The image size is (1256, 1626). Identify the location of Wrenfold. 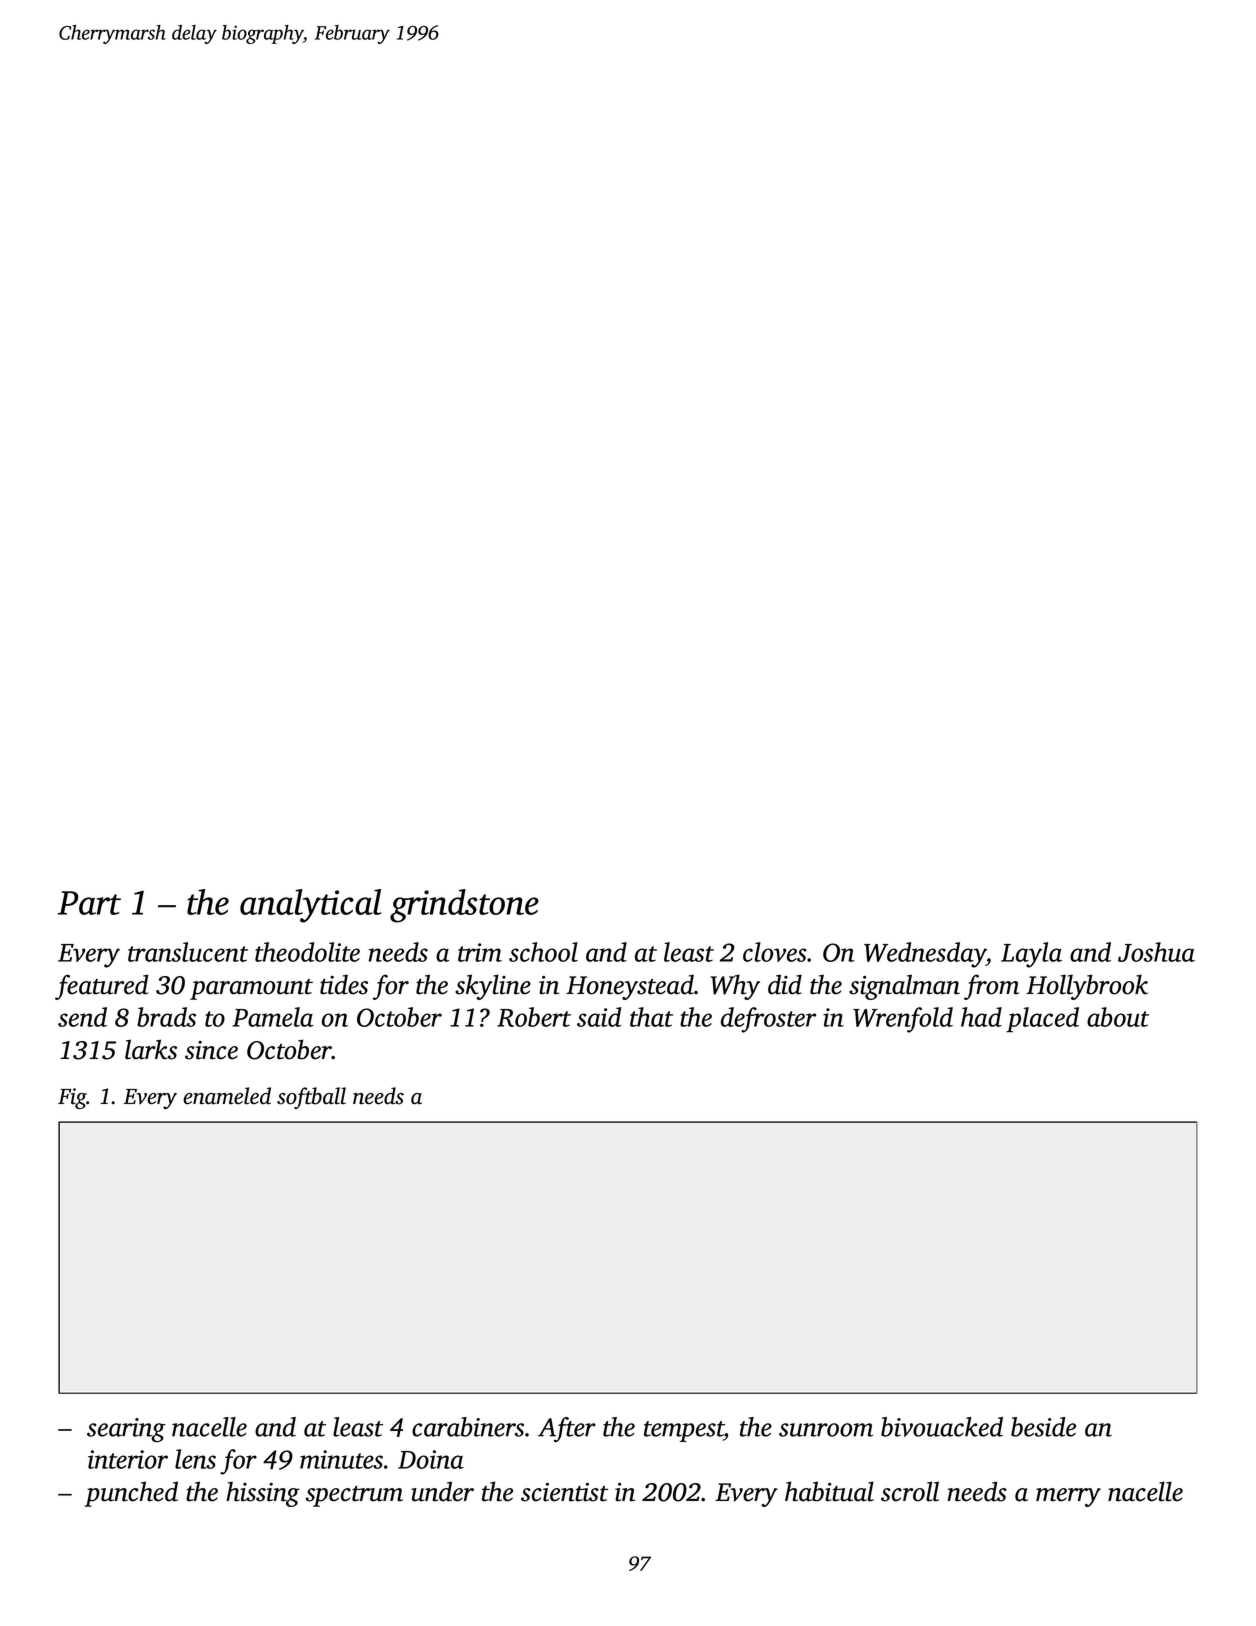
(903, 1020).
